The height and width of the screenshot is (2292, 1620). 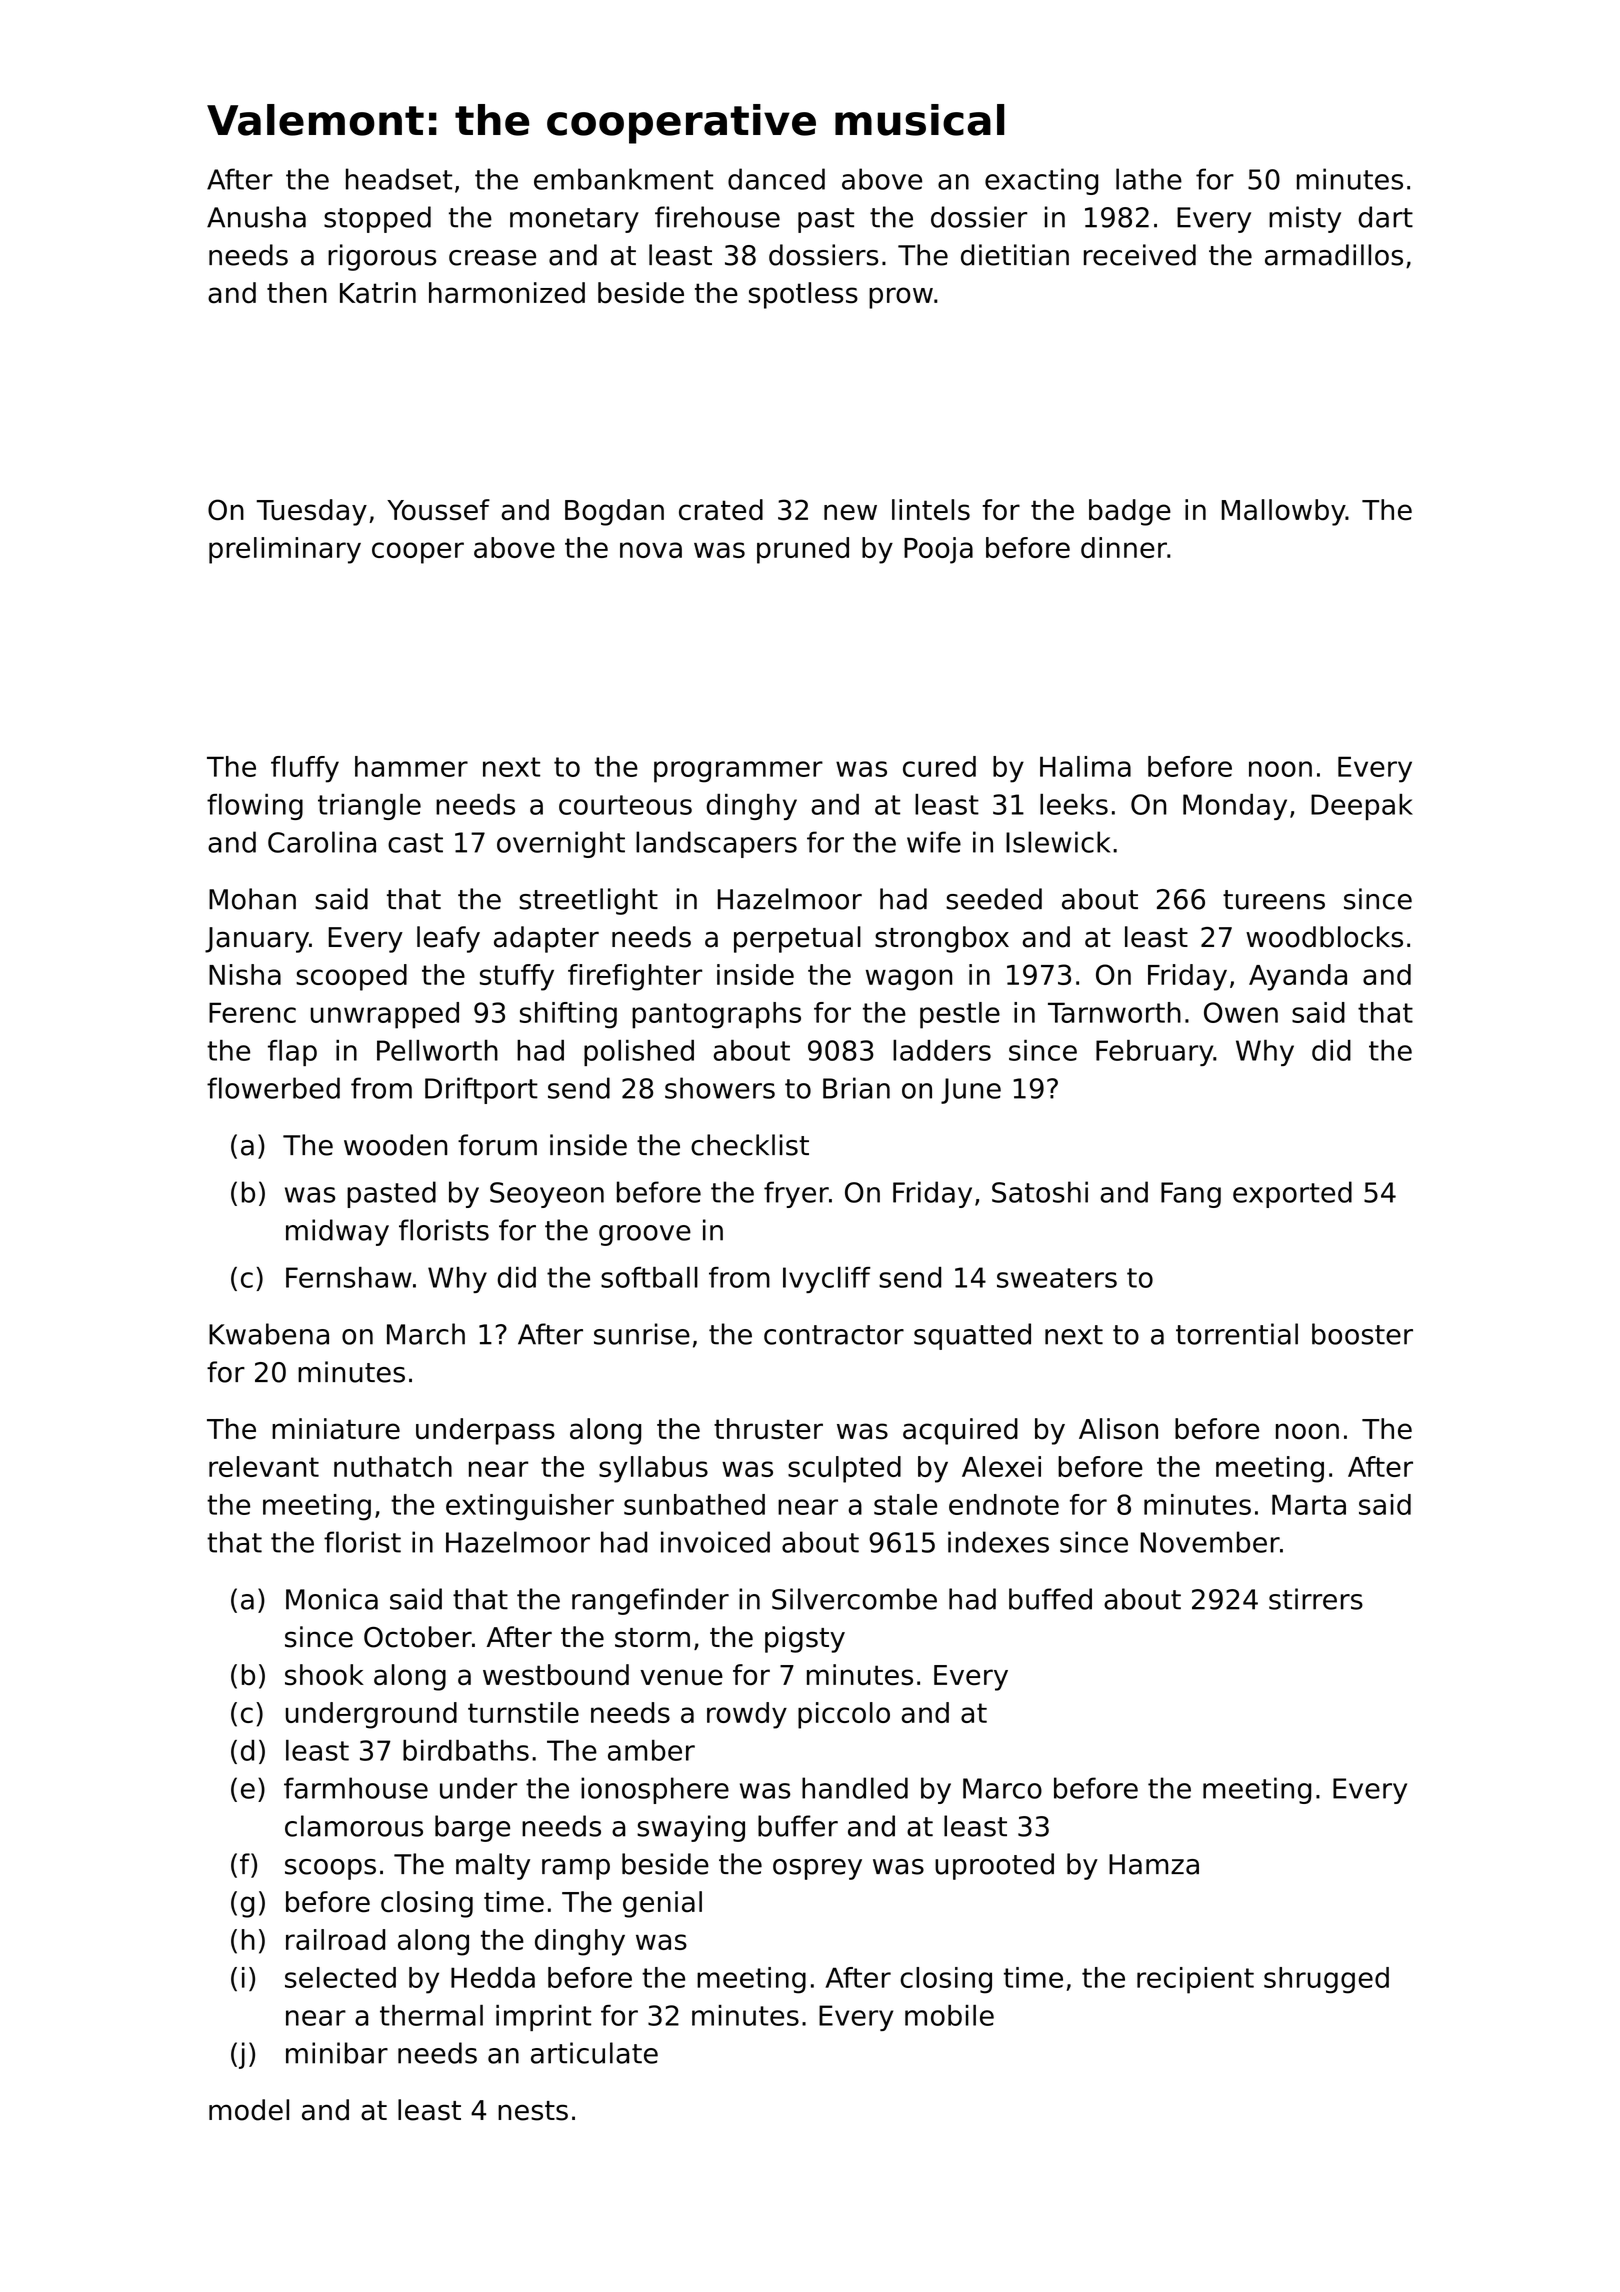 What do you see at coordinates (1085, 766) in the screenshot?
I see `Halima` at bounding box center [1085, 766].
